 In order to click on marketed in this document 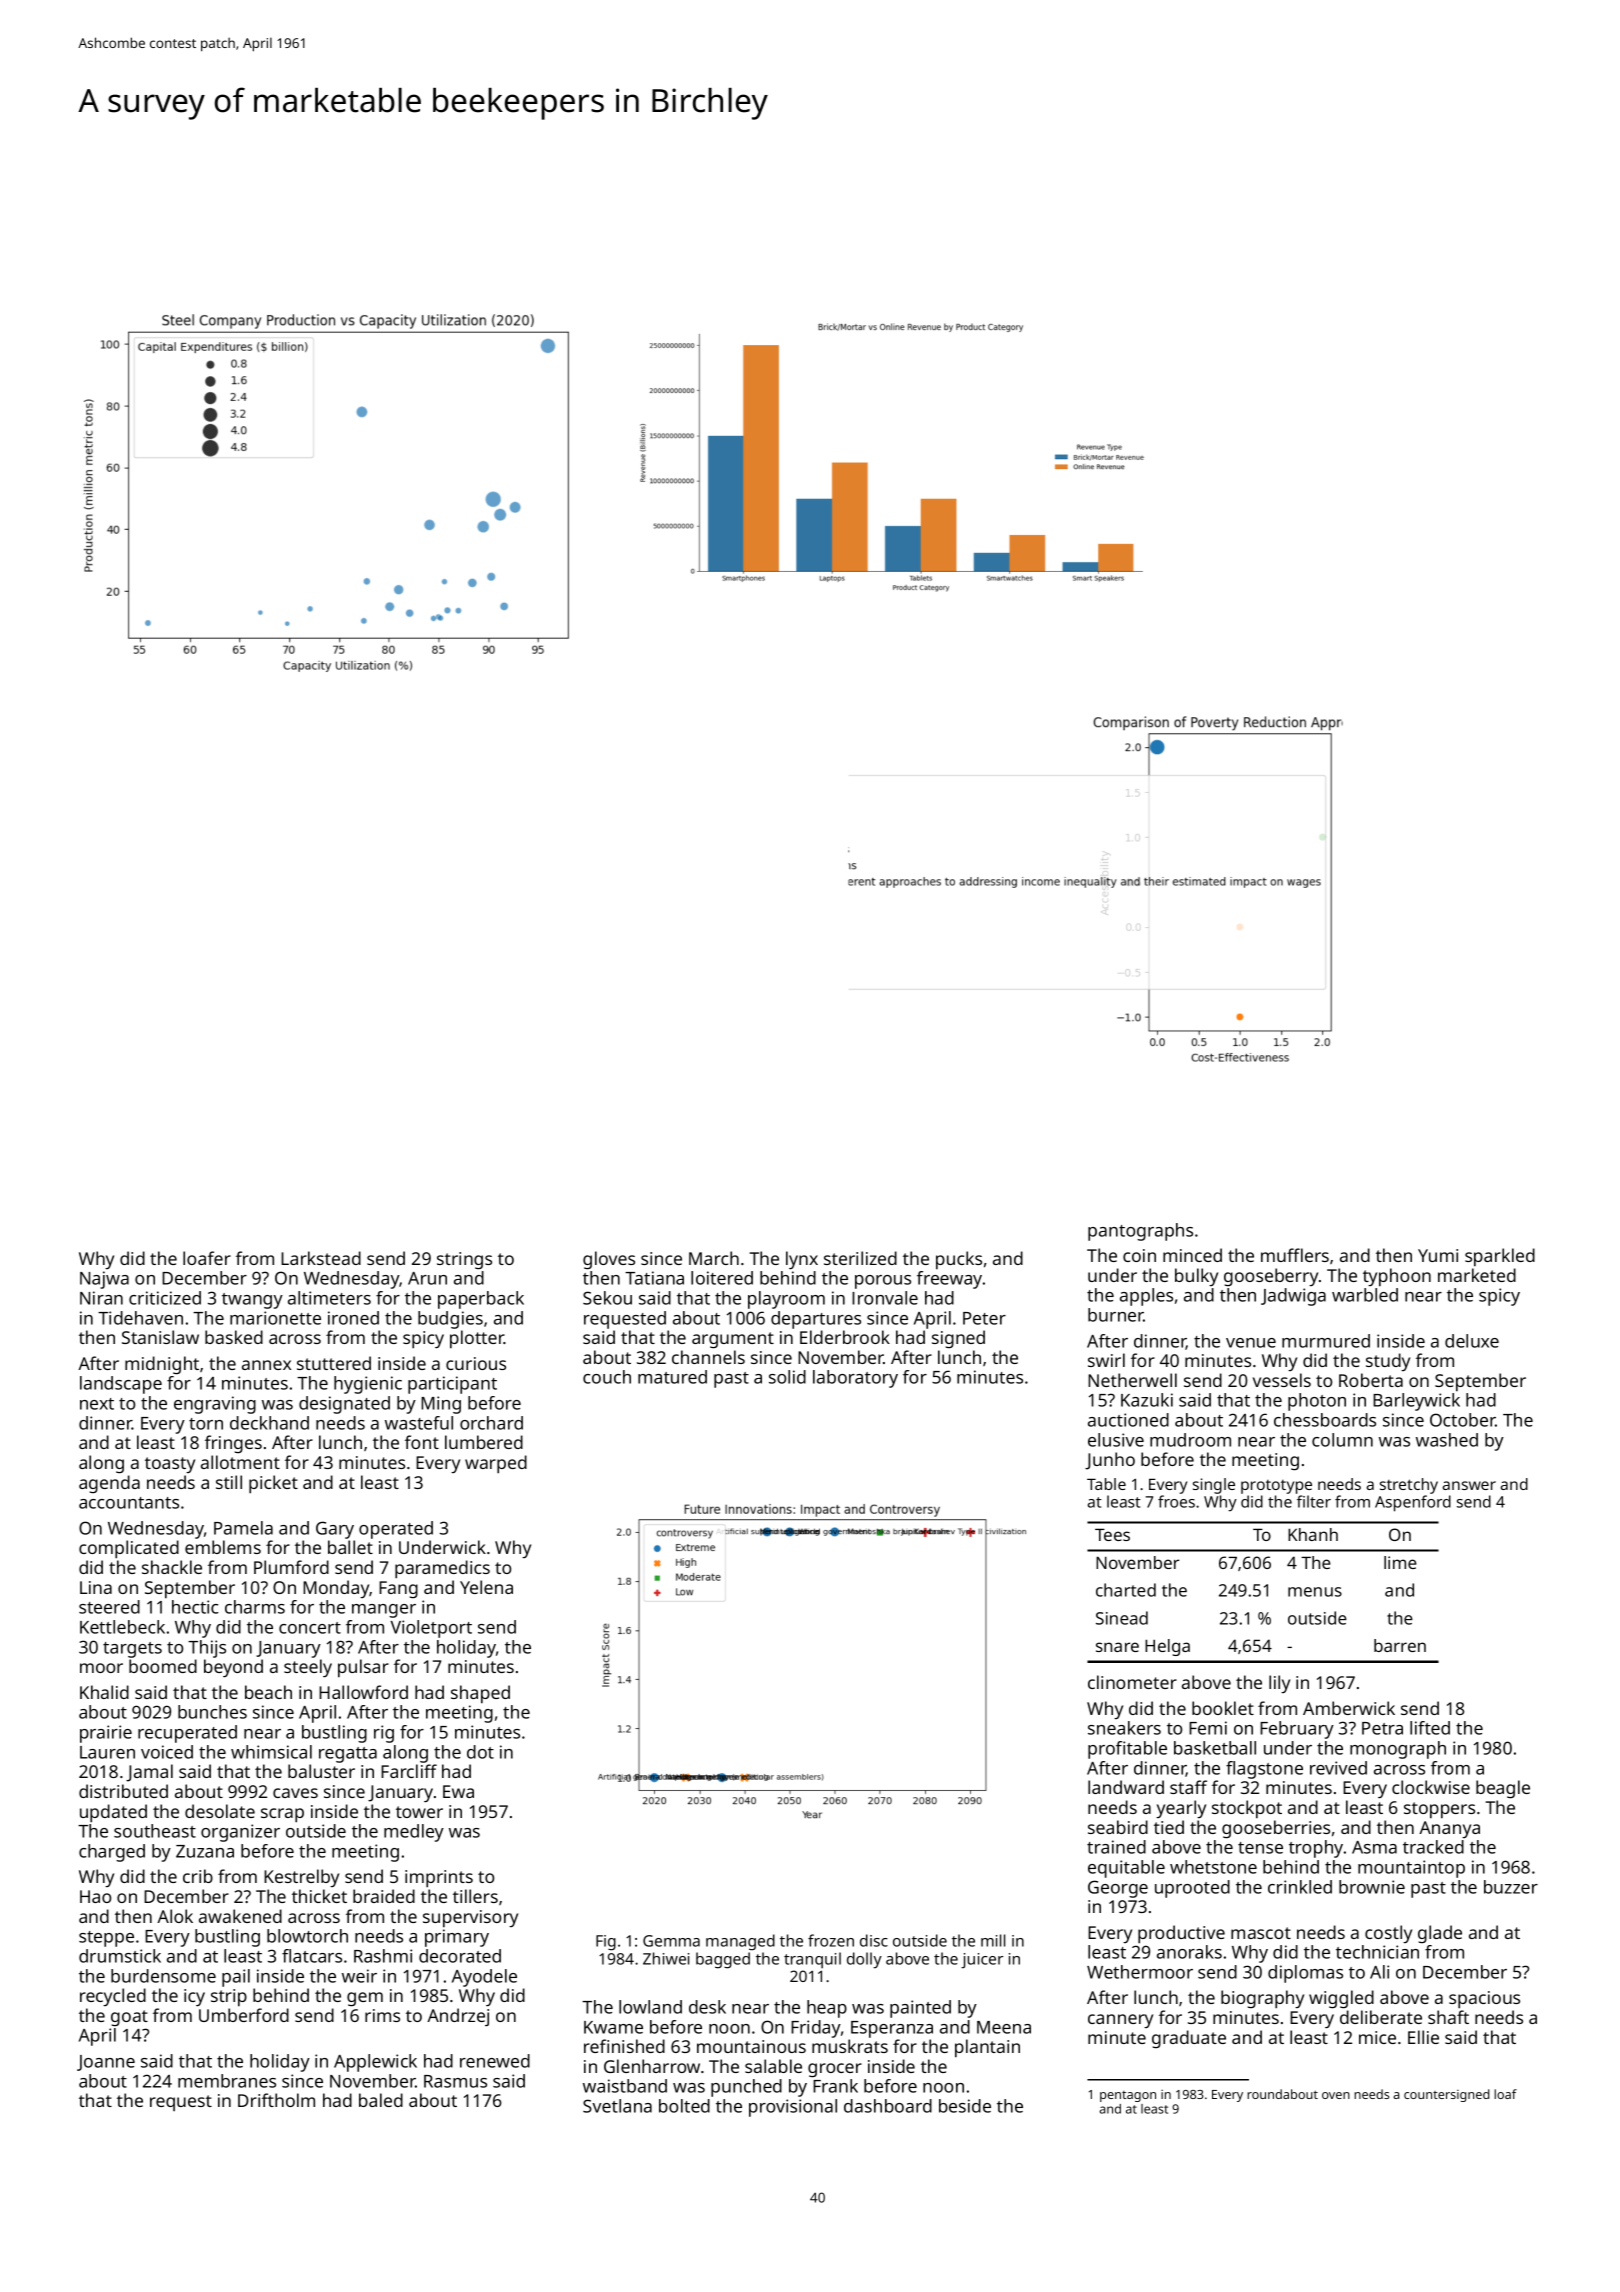, I will do `click(1477, 1275)`.
